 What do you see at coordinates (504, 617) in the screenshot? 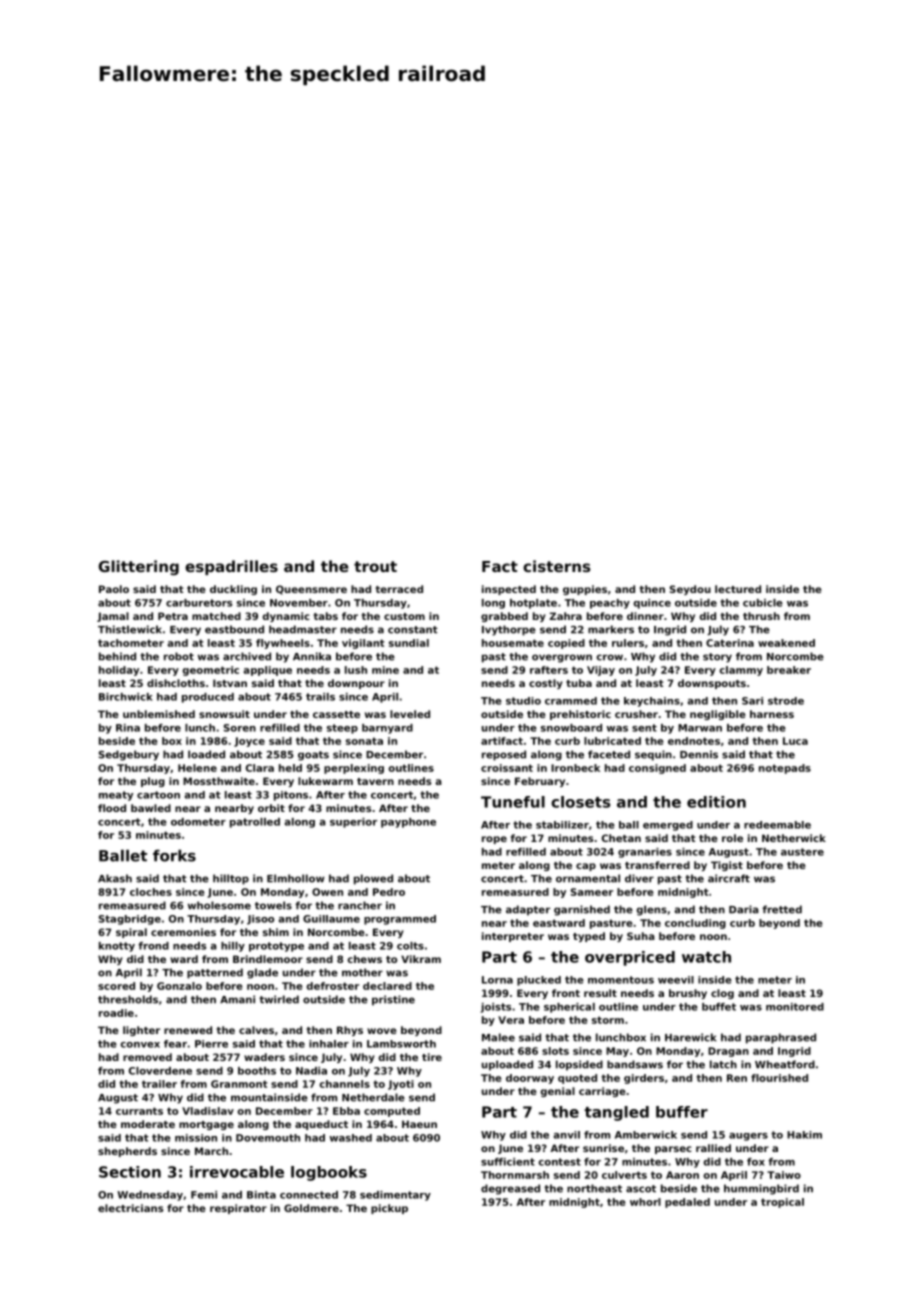
I see `grabbed` at bounding box center [504, 617].
